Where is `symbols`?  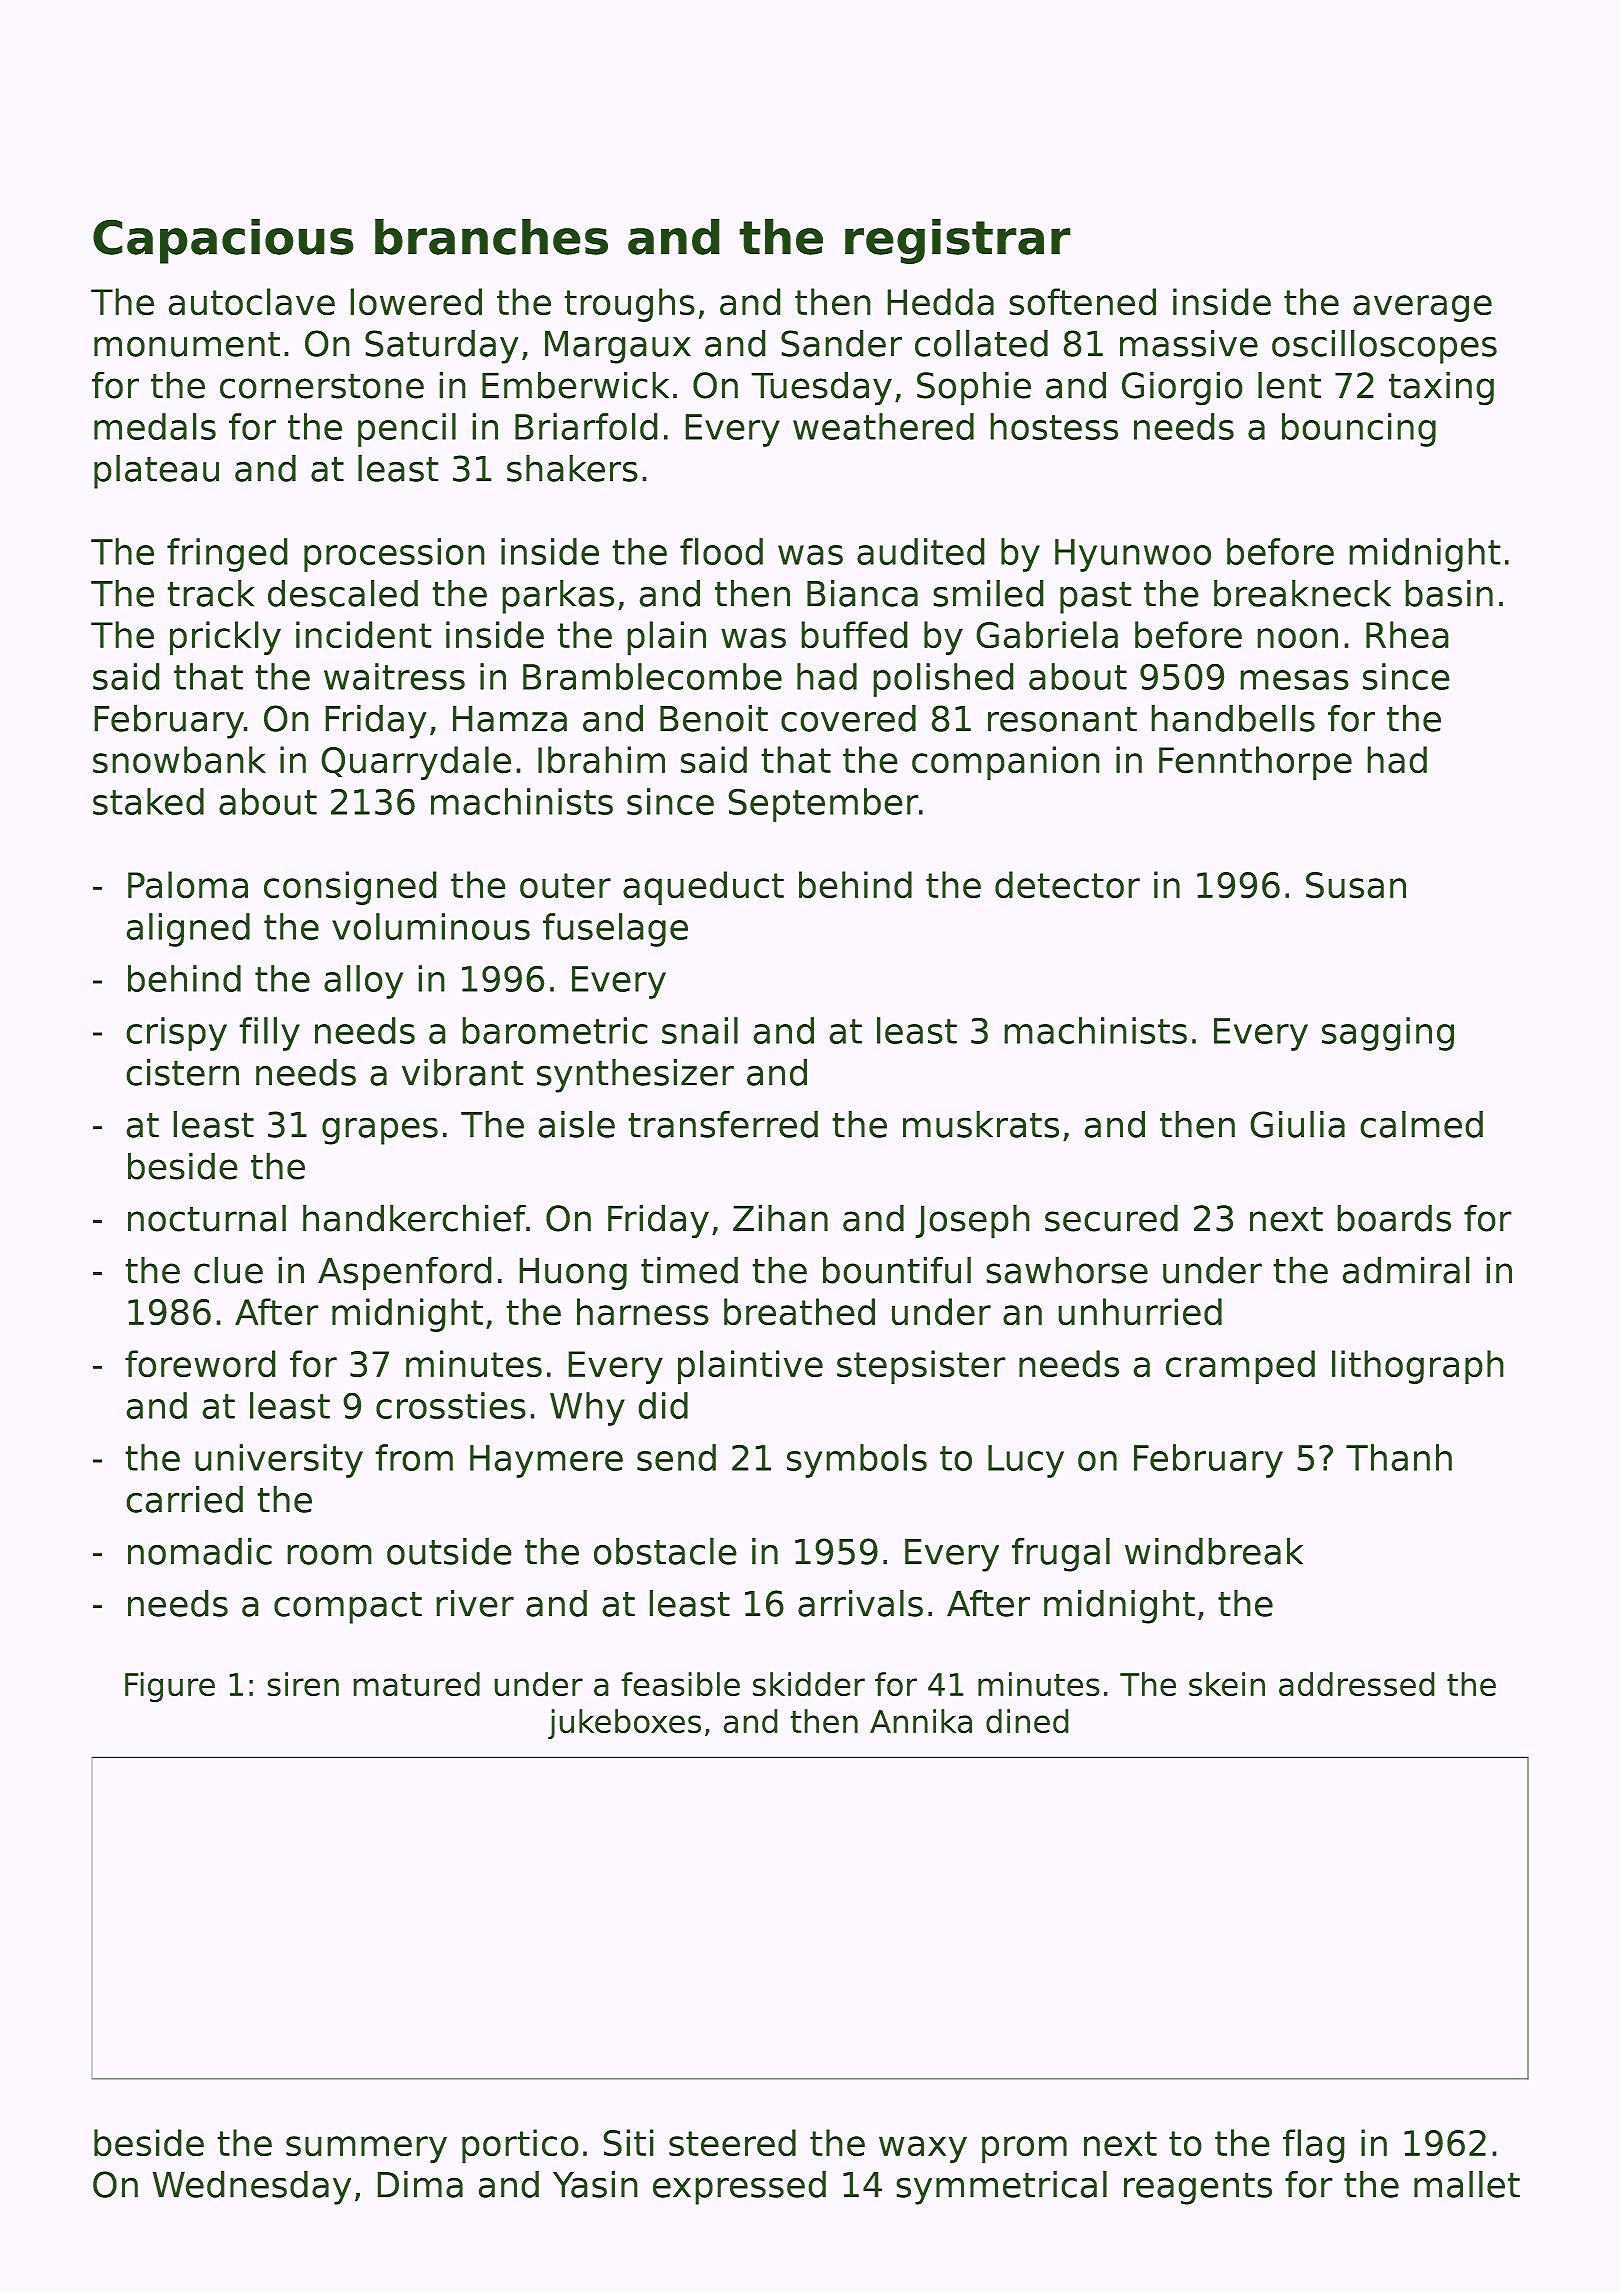
symbols is located at coordinates (857, 1461).
